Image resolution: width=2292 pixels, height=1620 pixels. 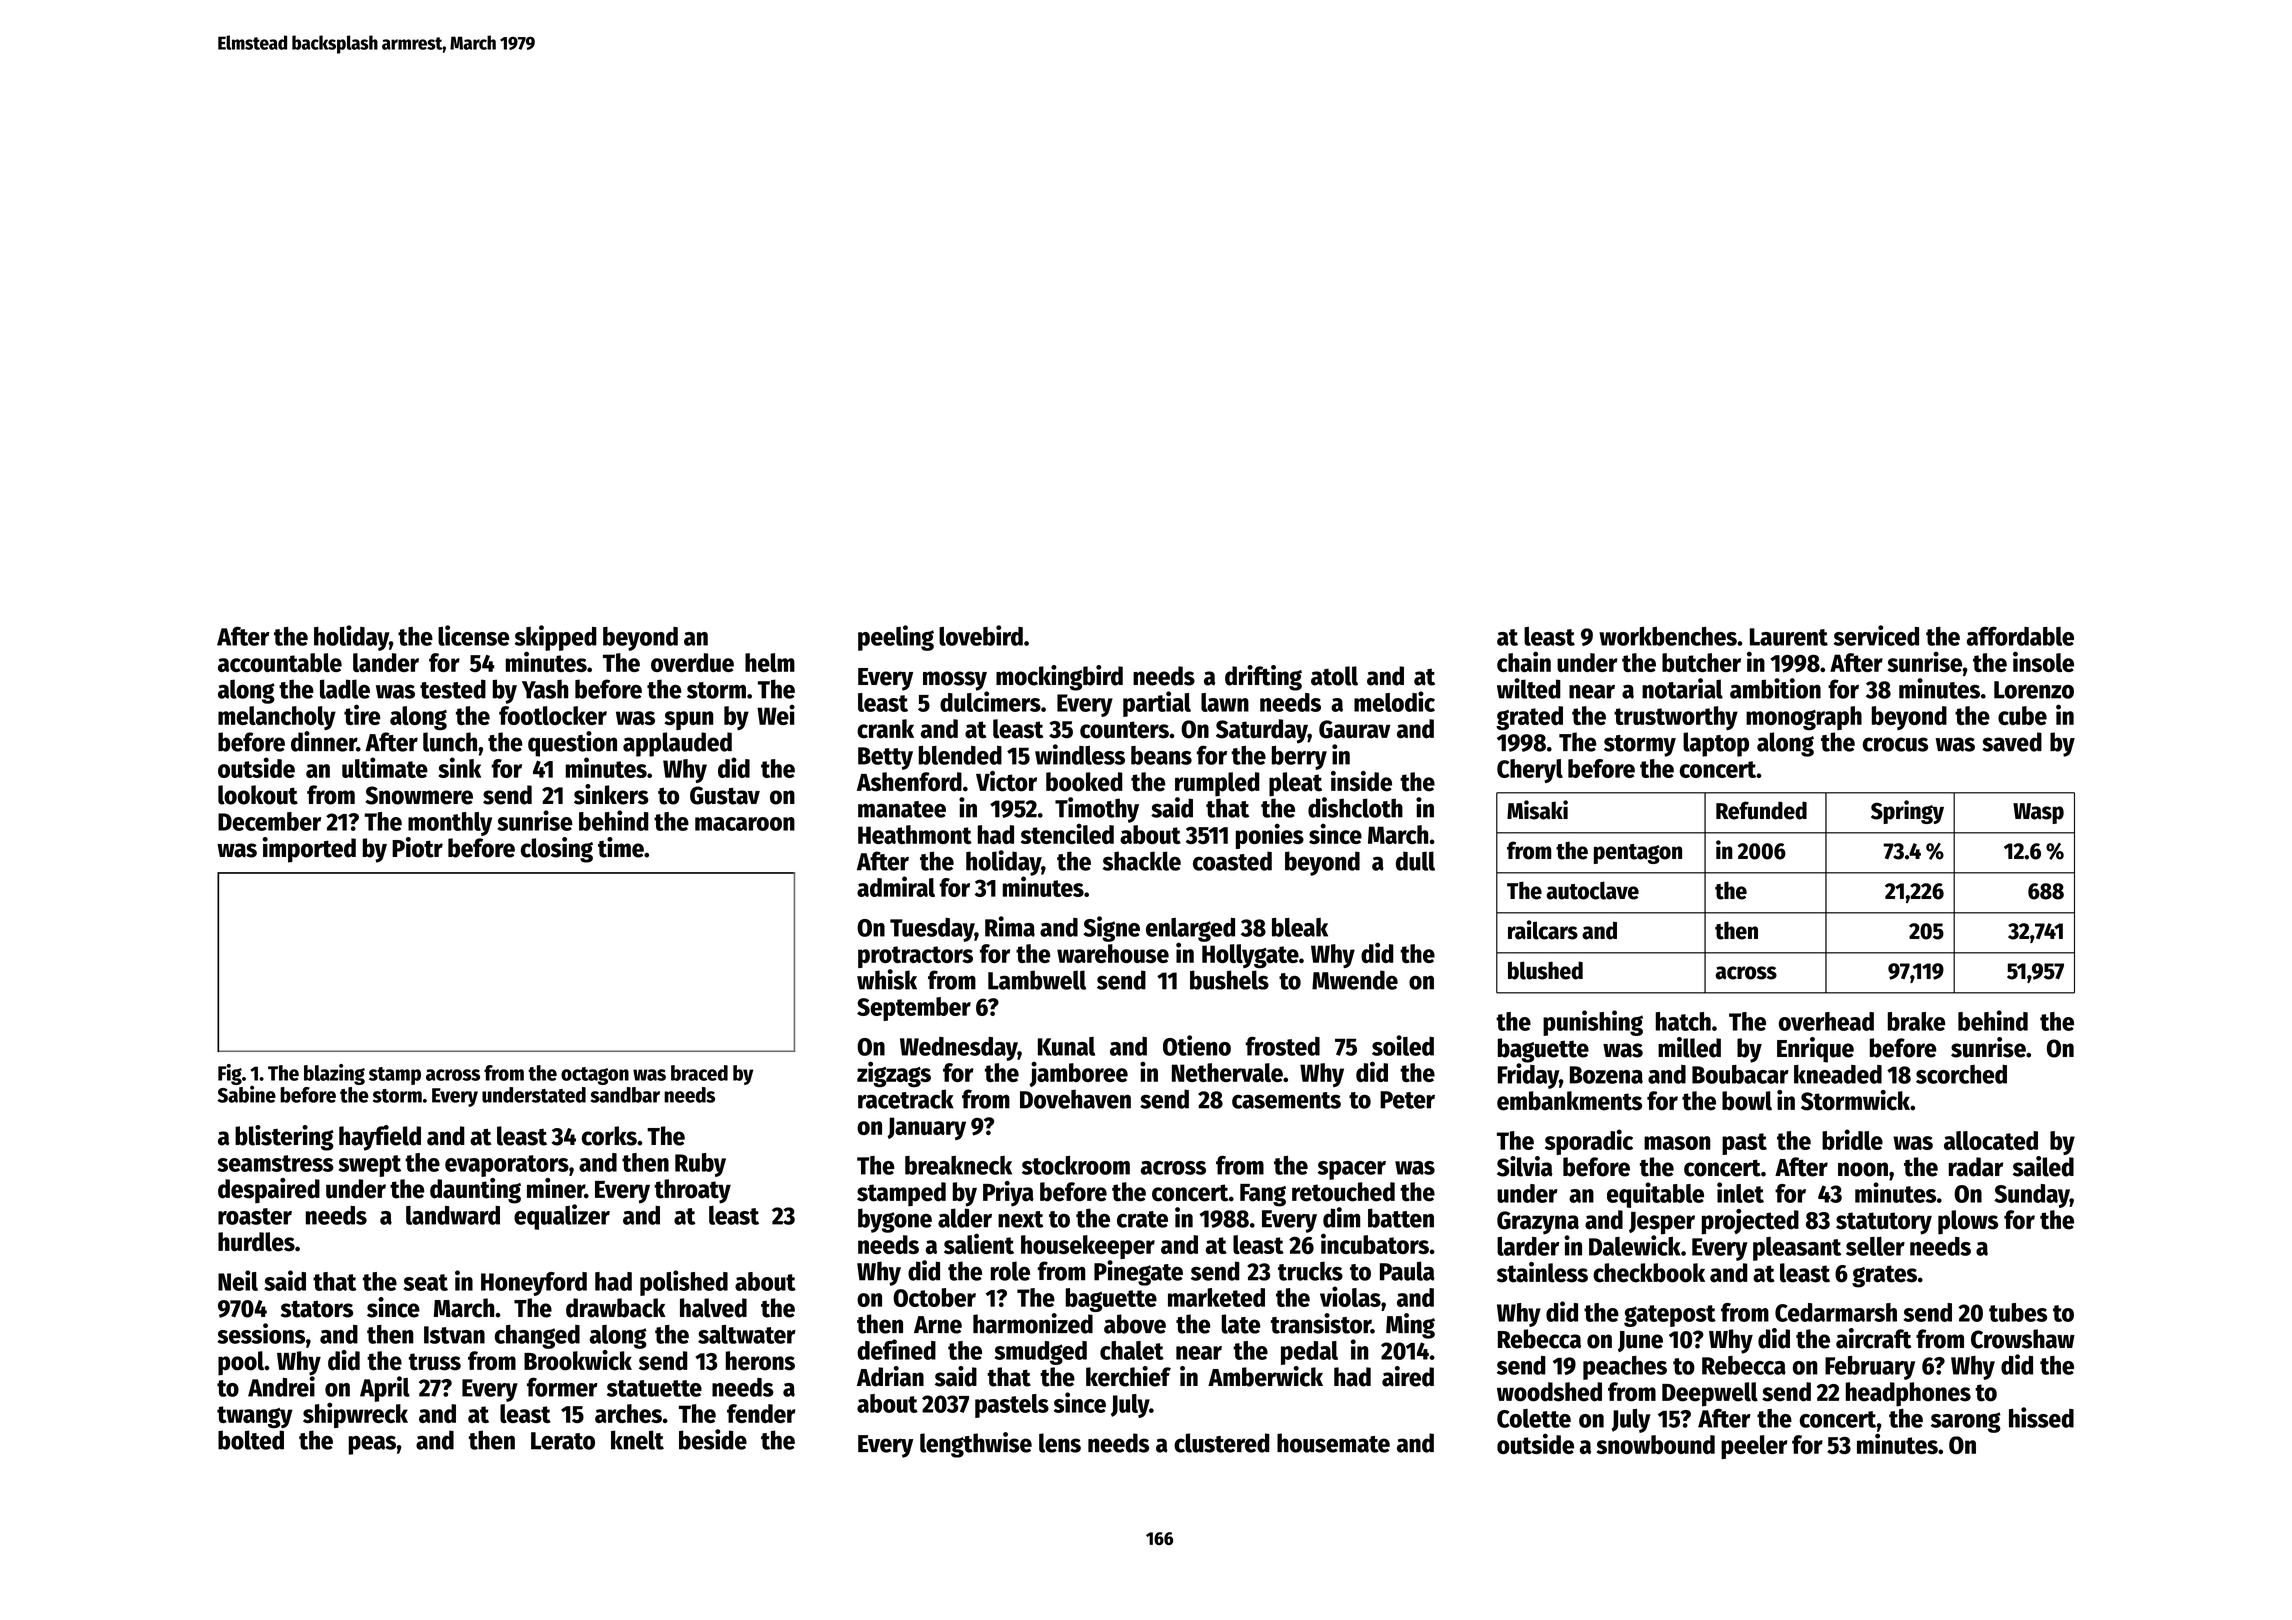 What do you see at coordinates (990, 701) in the document?
I see `dulcimers` at bounding box center [990, 701].
